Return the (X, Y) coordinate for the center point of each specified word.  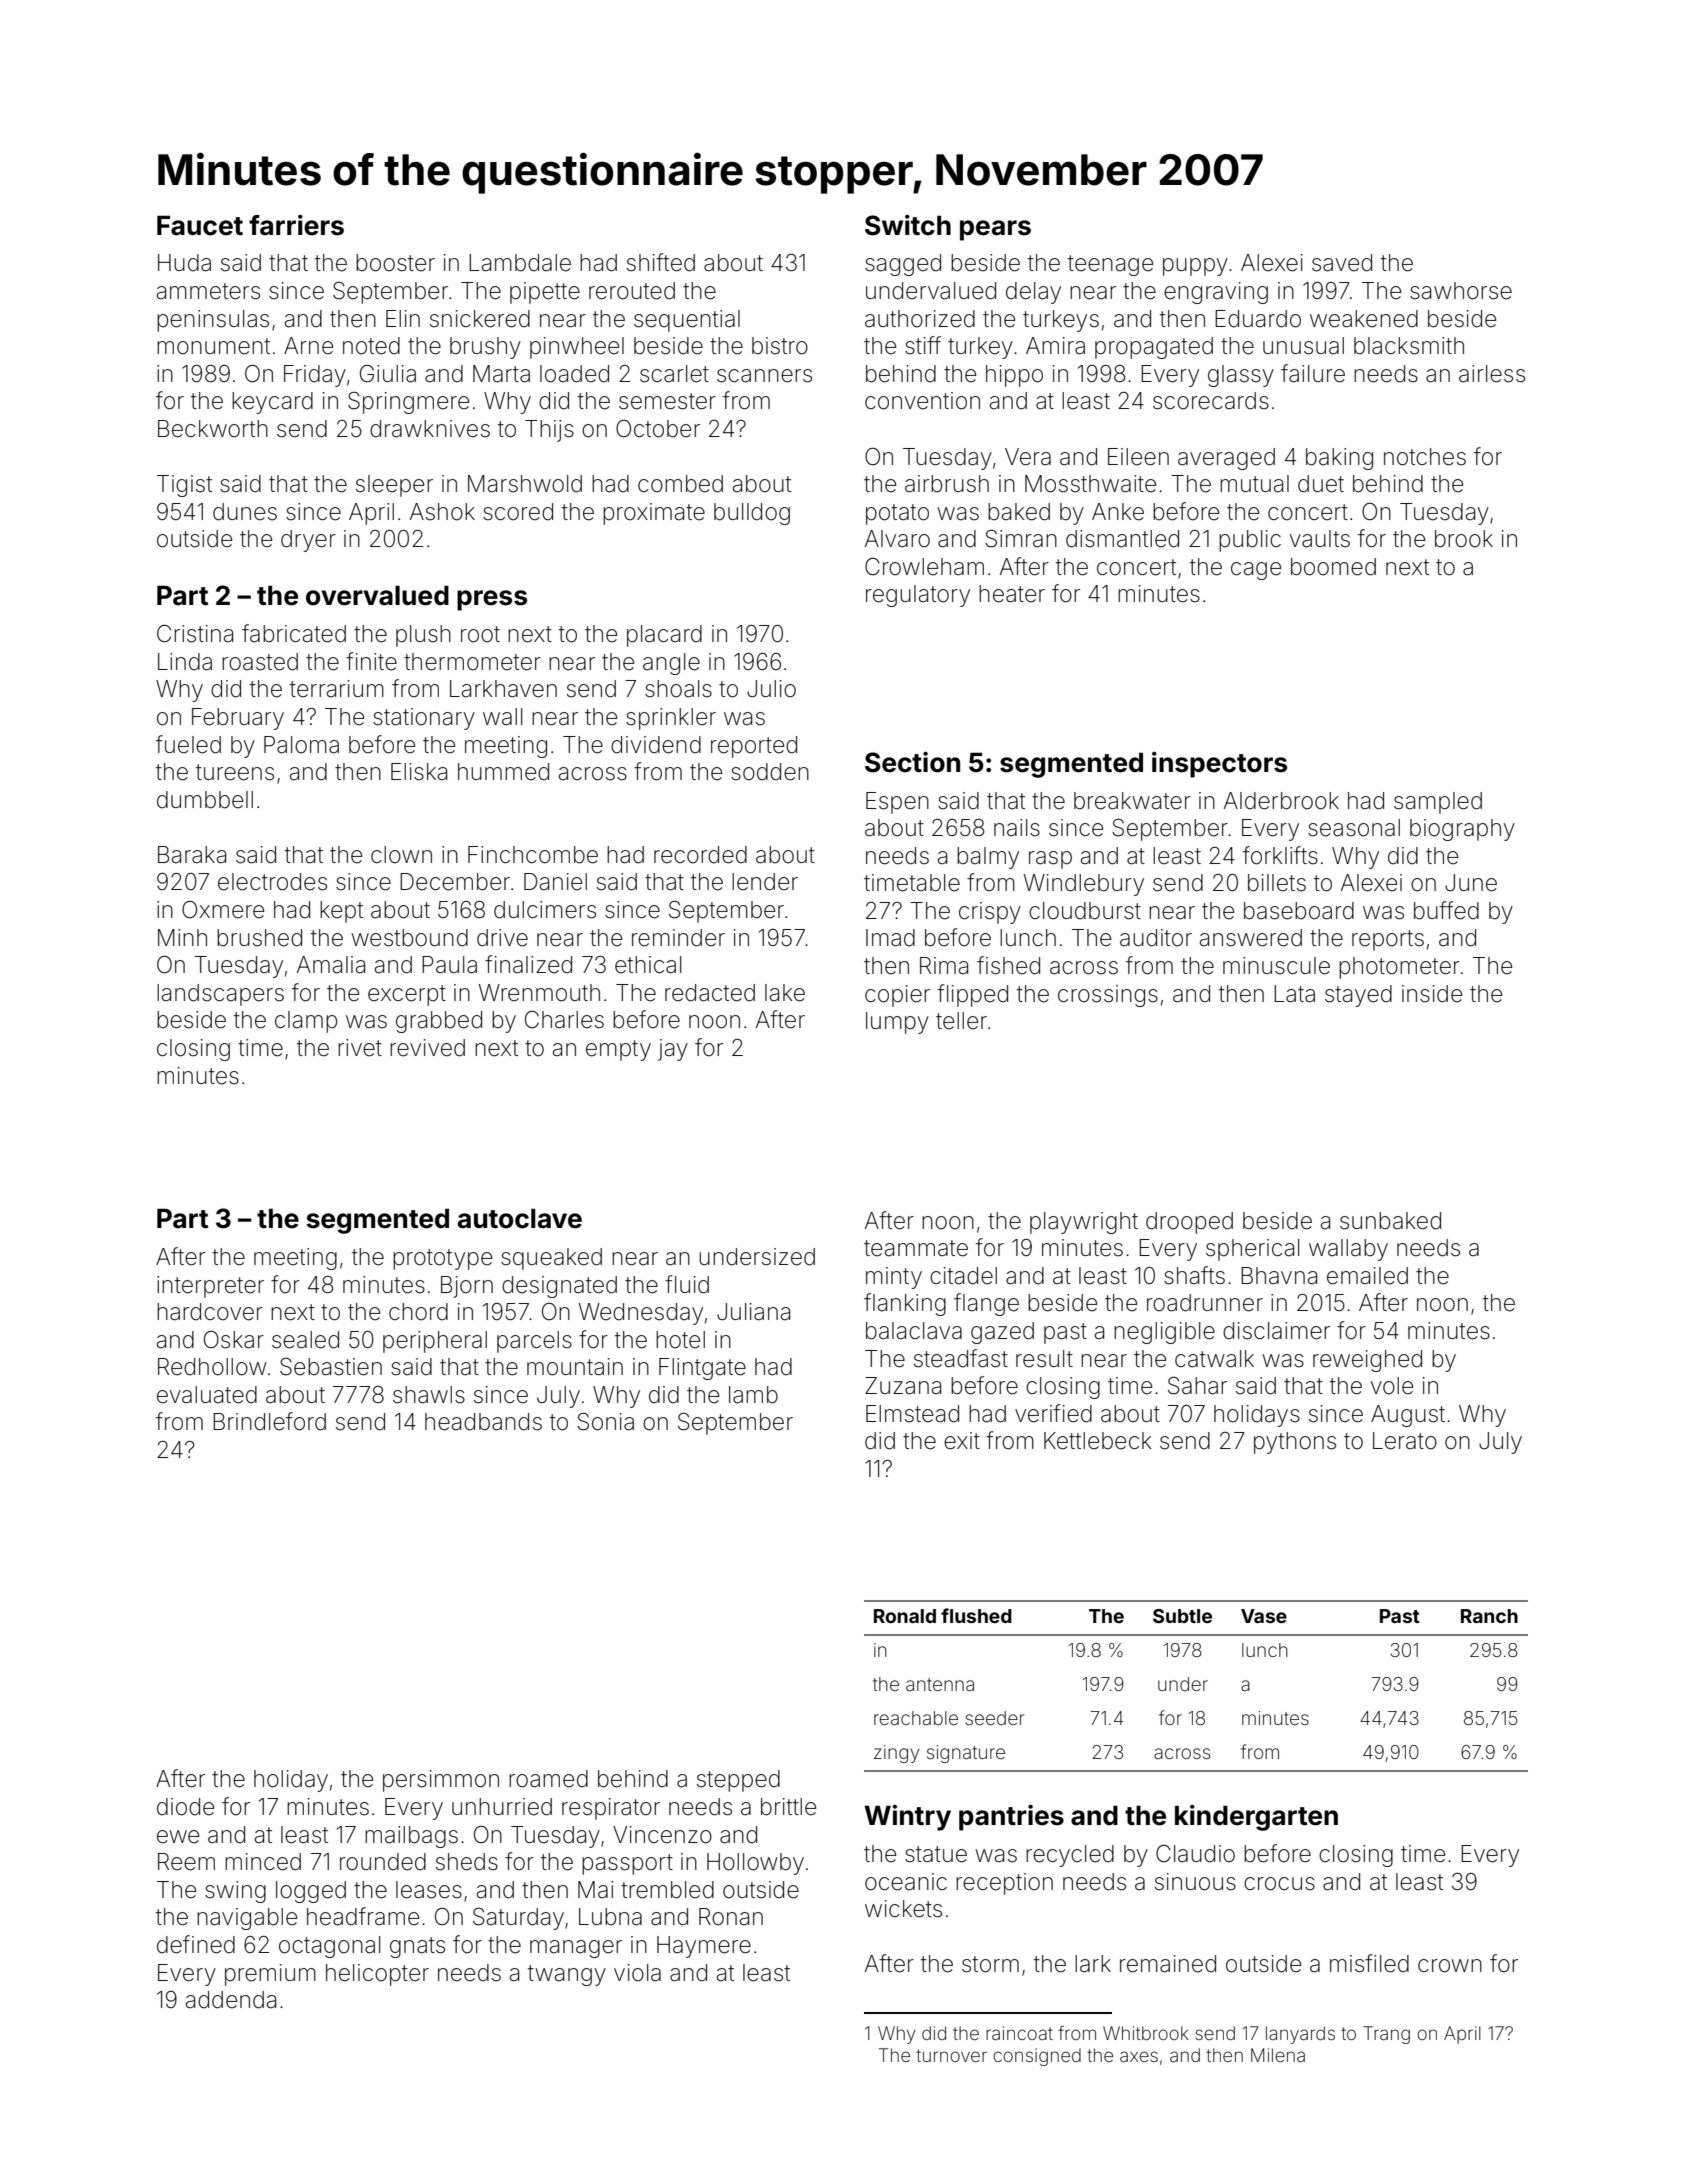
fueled (188, 744)
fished (1008, 965)
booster (395, 263)
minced (263, 1862)
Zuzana (903, 1386)
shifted (661, 262)
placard (664, 636)
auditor (1156, 938)
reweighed (1367, 1361)
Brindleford (269, 1421)
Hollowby (755, 1864)
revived (427, 1048)
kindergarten (1256, 1818)
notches (1425, 457)
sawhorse (1461, 291)
